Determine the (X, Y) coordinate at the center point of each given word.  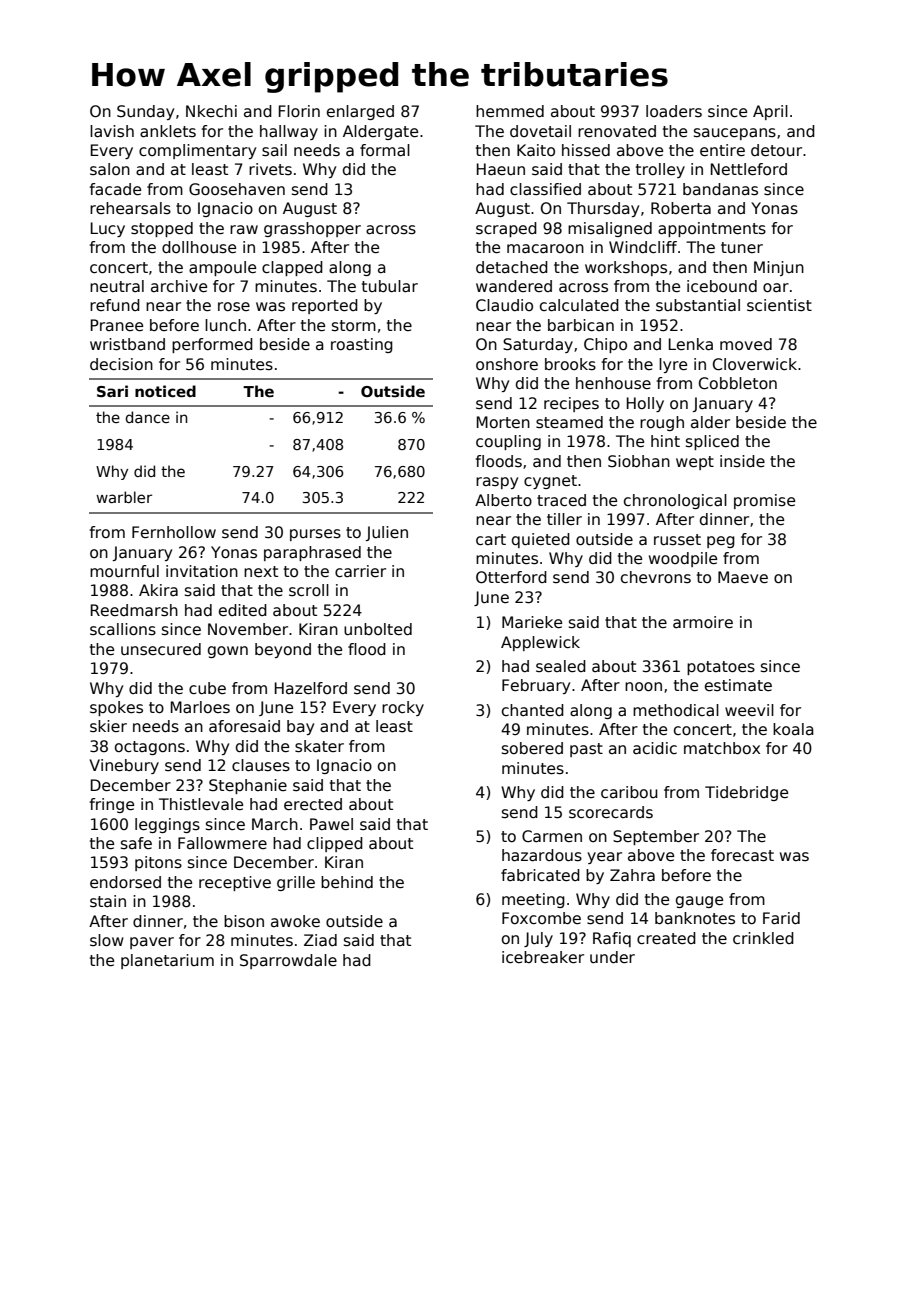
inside (742, 461)
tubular (390, 286)
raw (244, 229)
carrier (360, 571)
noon (643, 687)
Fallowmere (222, 843)
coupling (508, 442)
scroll (309, 590)
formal (385, 150)
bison (244, 921)
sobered (532, 748)
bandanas (720, 189)
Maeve (743, 577)
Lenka (691, 344)
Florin (299, 111)
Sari (112, 391)
